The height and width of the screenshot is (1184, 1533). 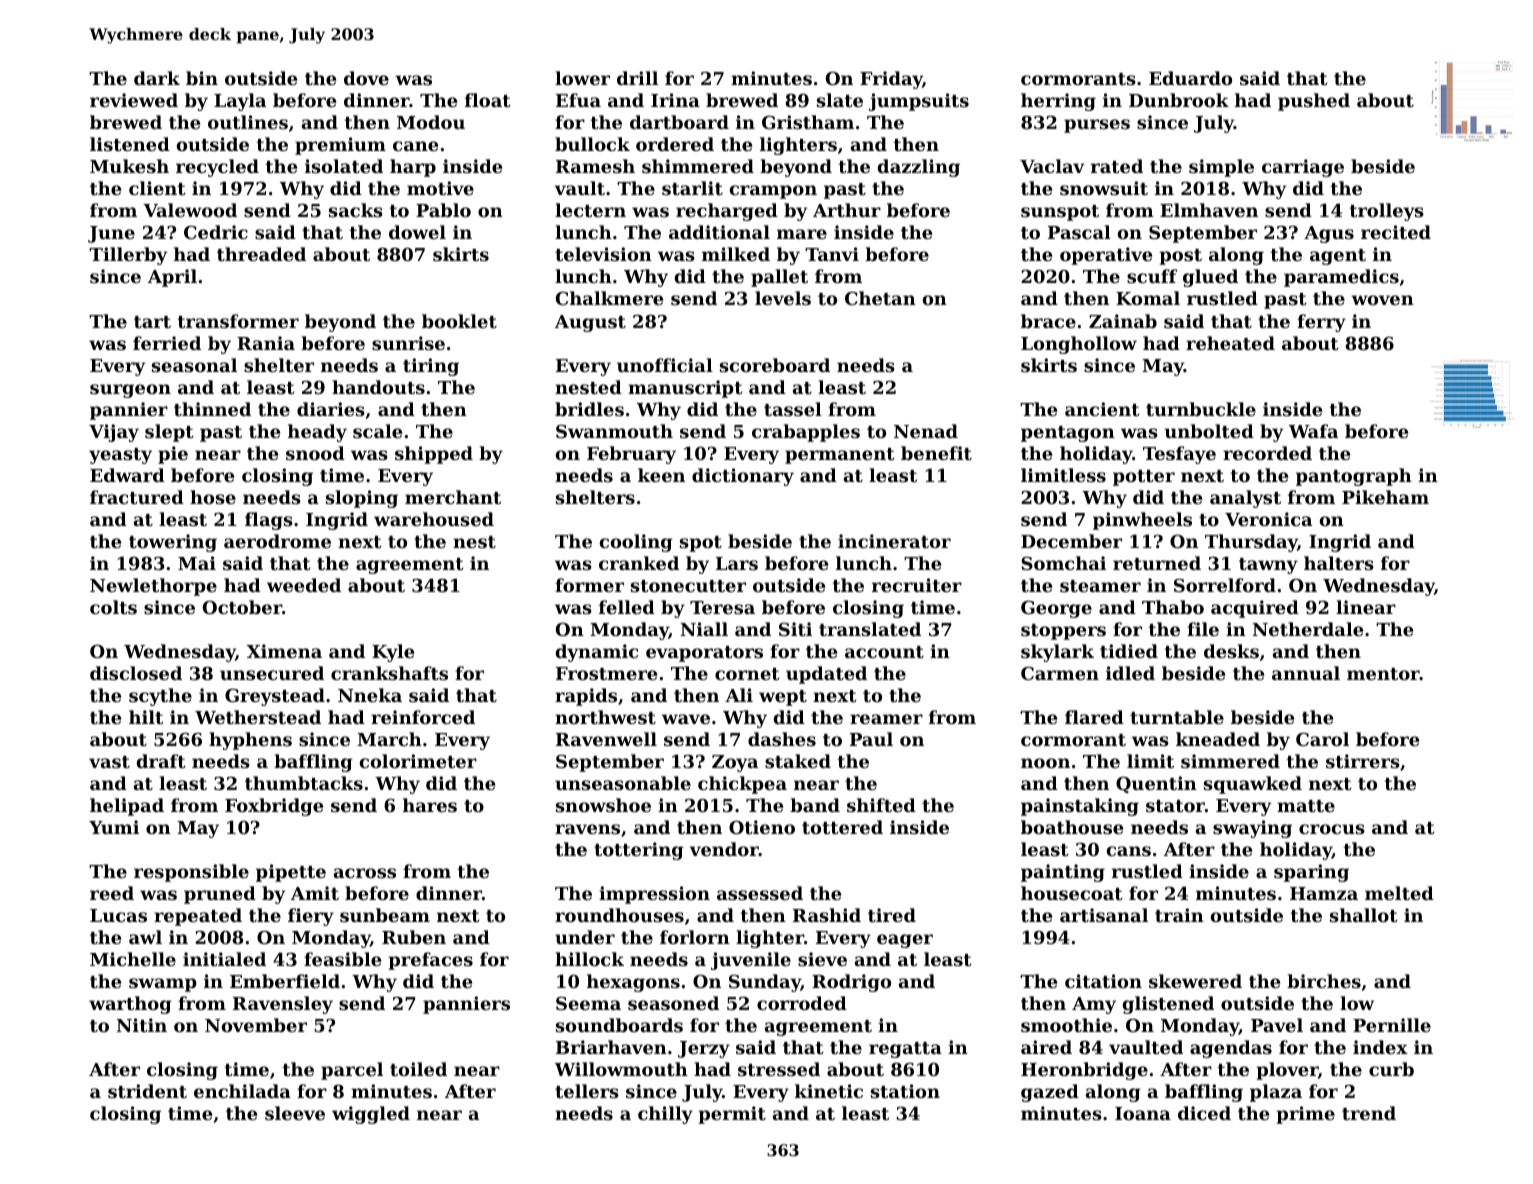 What do you see at coordinates (370, 695) in the screenshot?
I see `Nneka` at bounding box center [370, 695].
